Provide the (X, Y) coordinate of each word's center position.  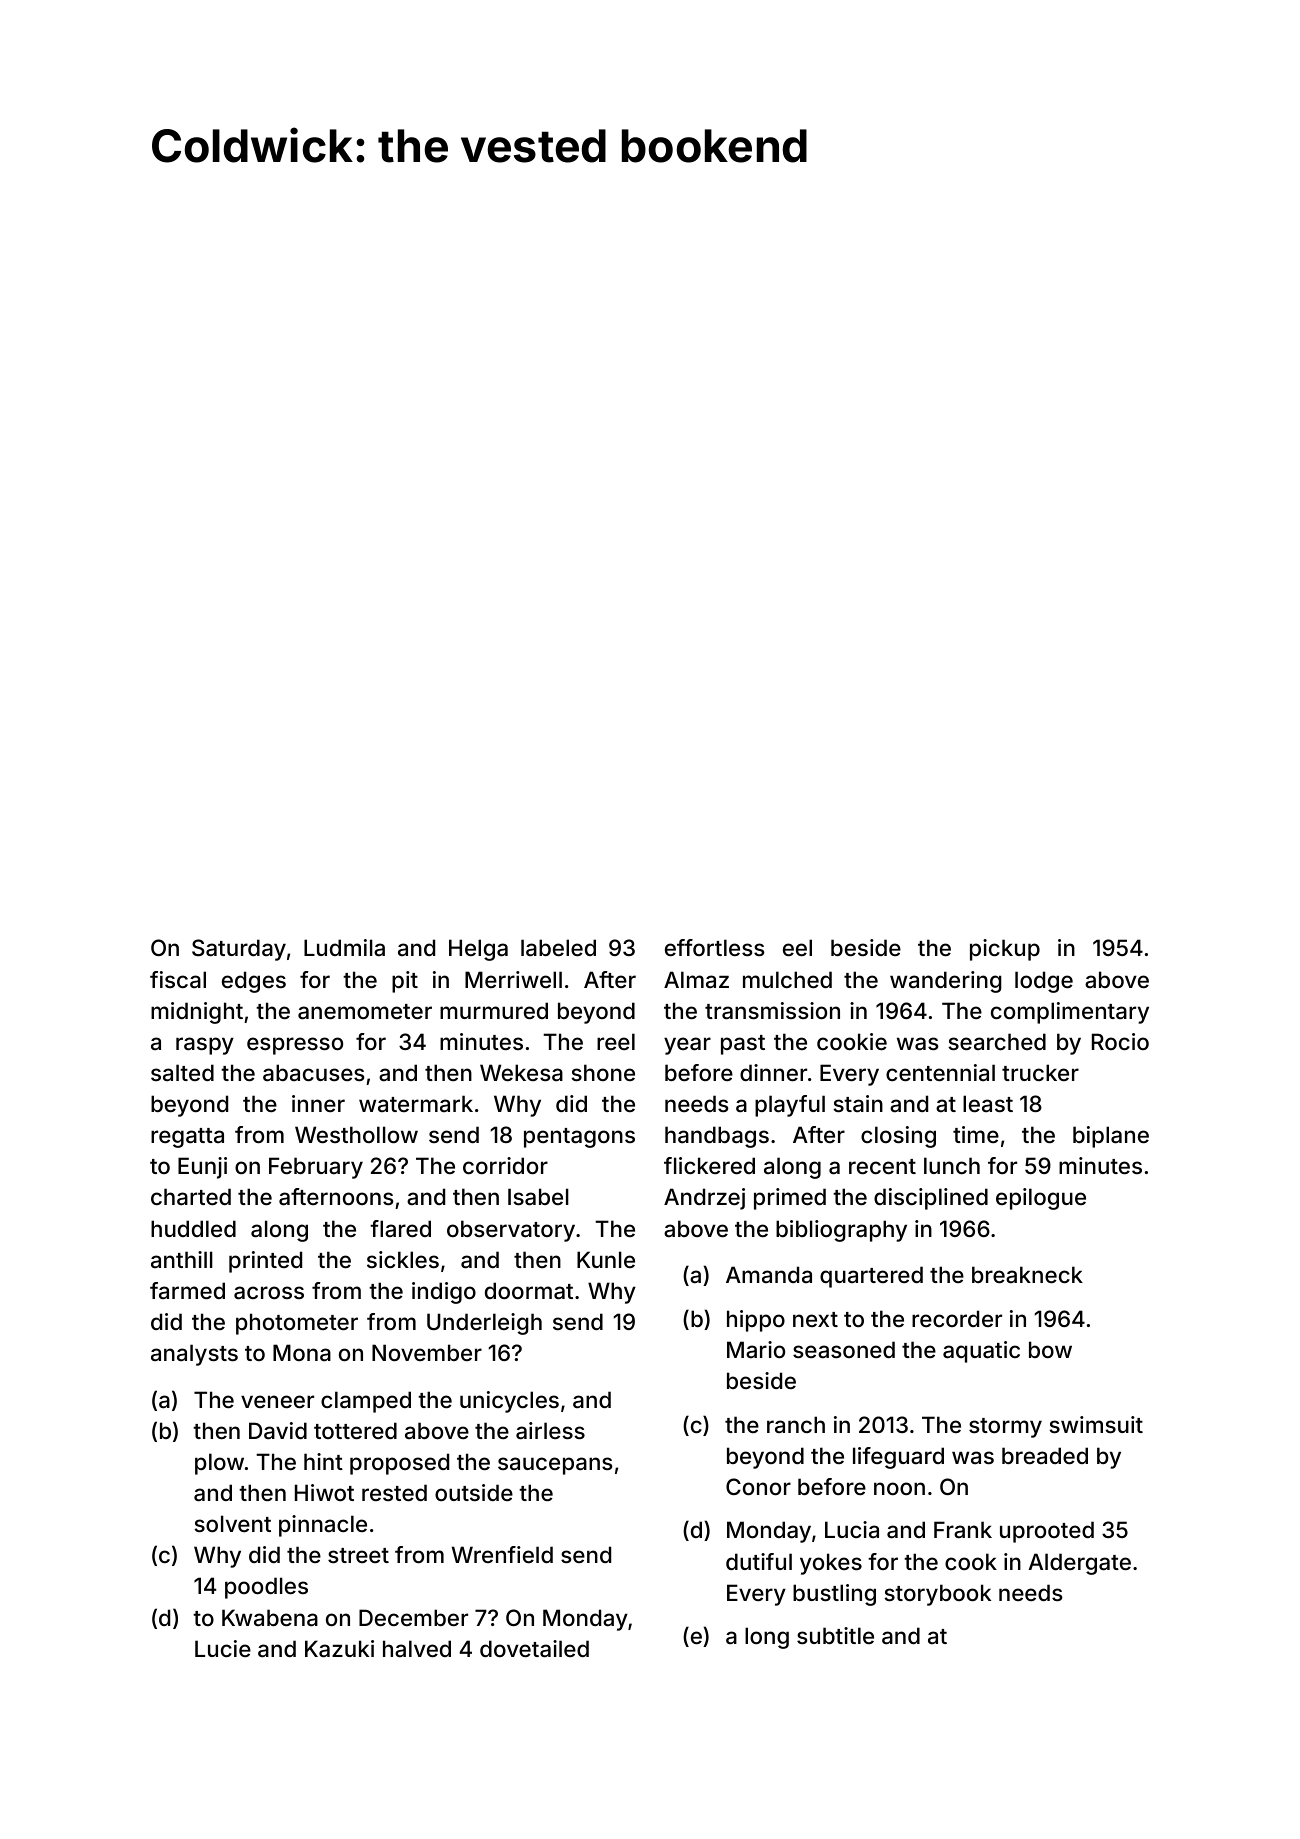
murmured (494, 1010)
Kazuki (339, 1649)
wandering (946, 982)
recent (882, 1166)
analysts (194, 1355)
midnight (197, 1013)
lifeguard (898, 1458)
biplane (1111, 1137)
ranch (796, 1424)
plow (219, 1464)
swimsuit (1096, 1424)
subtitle (835, 1635)
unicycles (509, 1402)
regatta (187, 1138)
